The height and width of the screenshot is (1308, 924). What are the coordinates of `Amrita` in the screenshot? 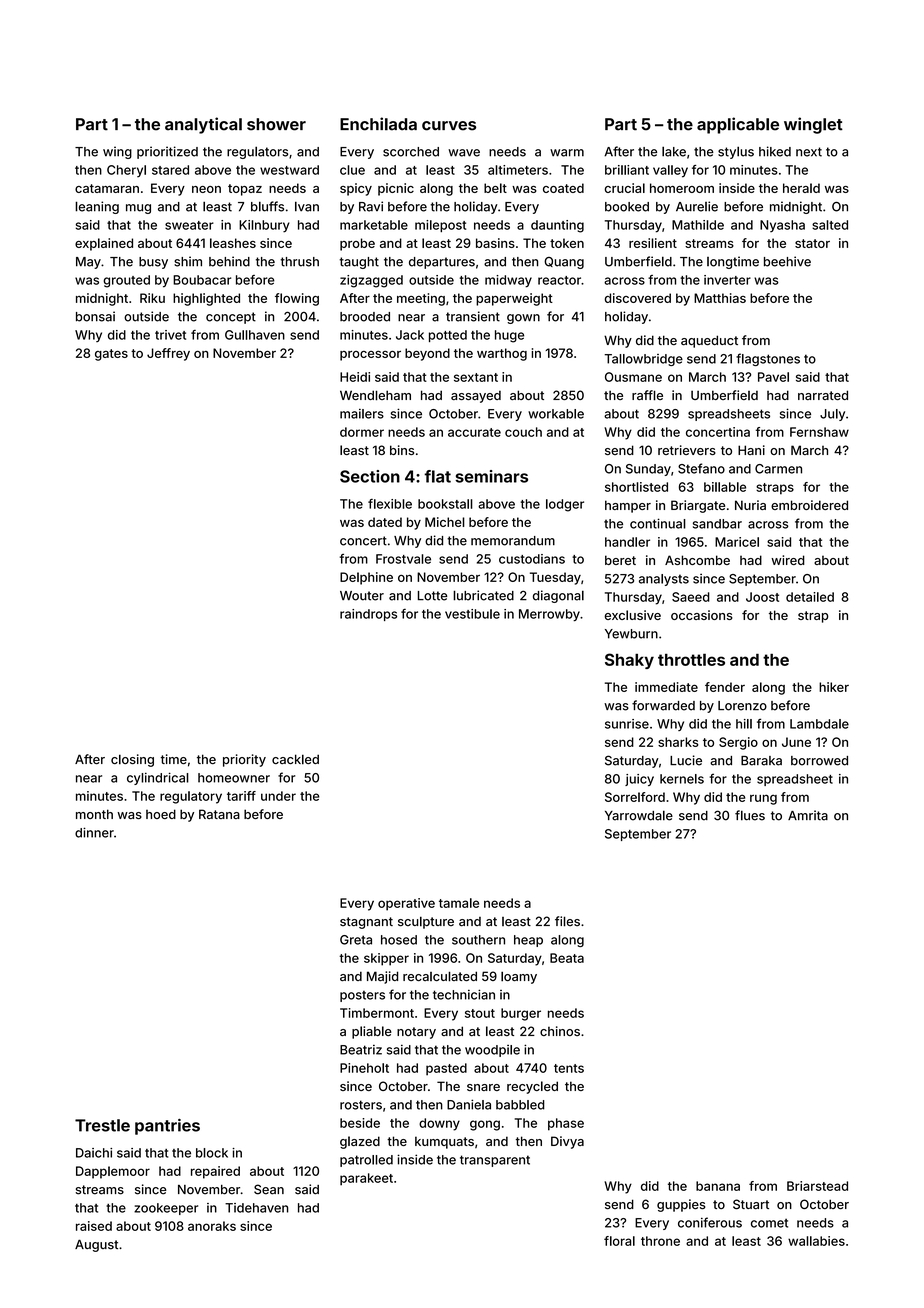 It's located at (808, 815).
